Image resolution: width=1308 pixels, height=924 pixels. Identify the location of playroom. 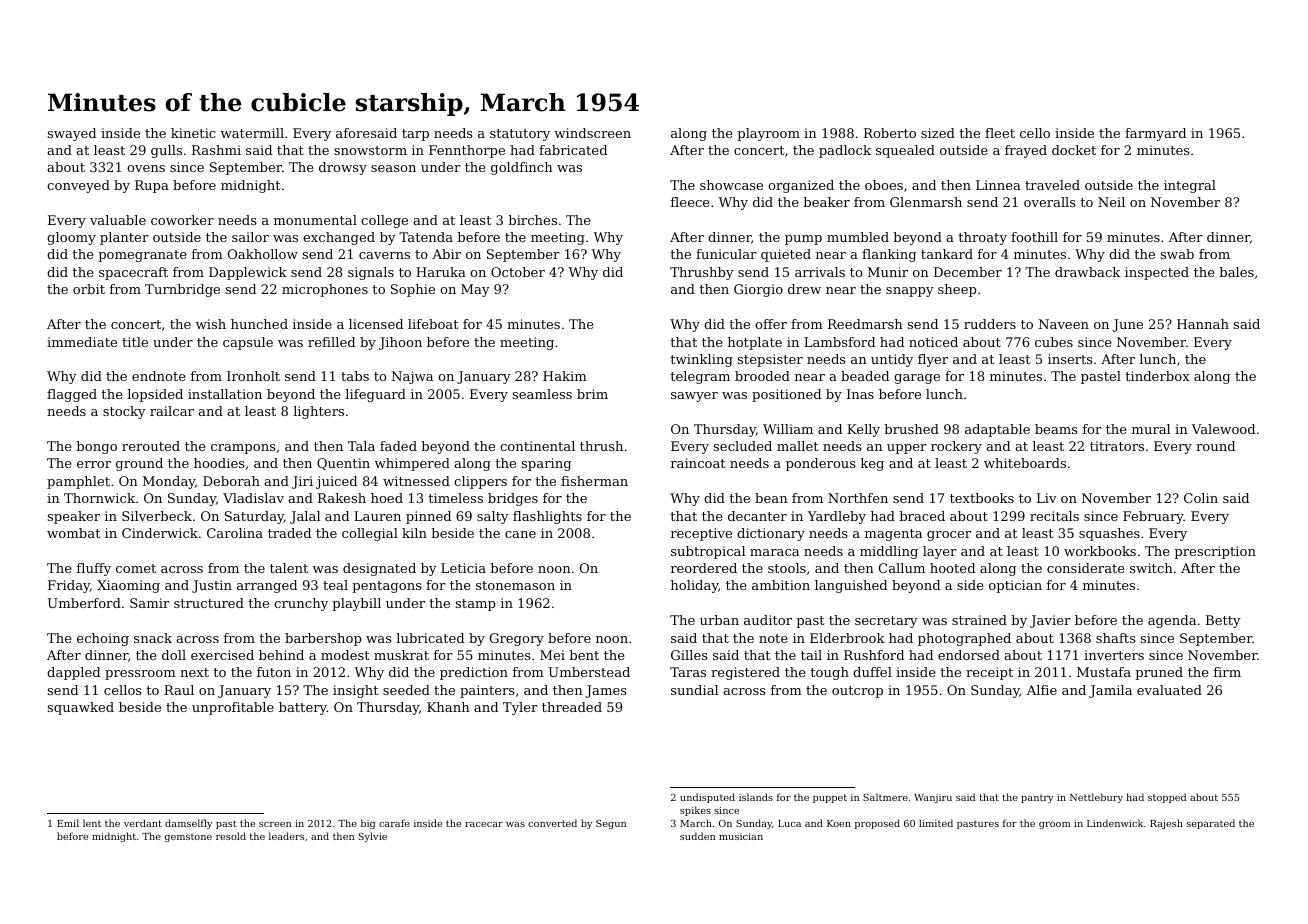
(768, 134).
